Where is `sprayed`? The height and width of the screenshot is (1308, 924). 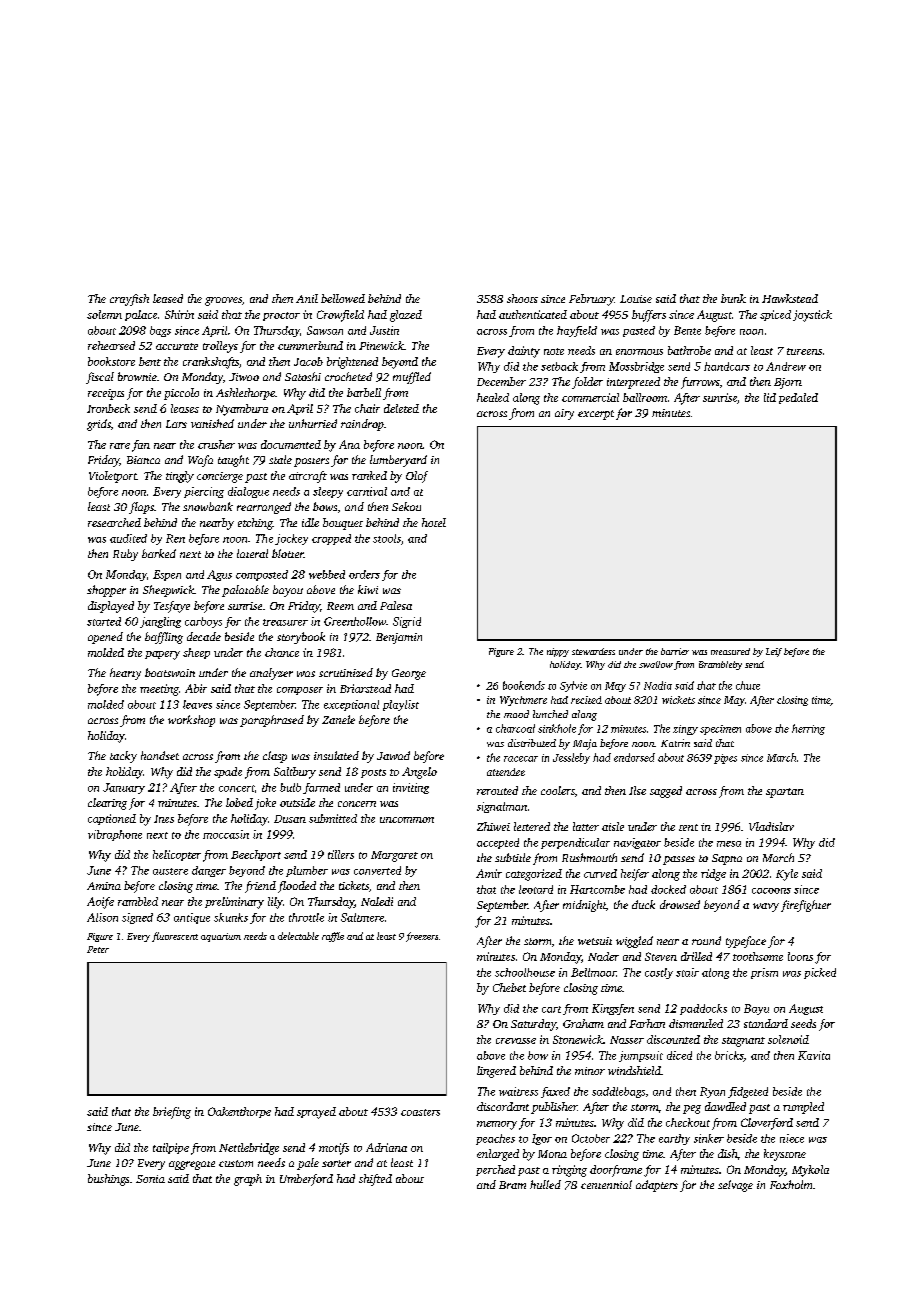 sprayed is located at coordinates (316, 1113).
